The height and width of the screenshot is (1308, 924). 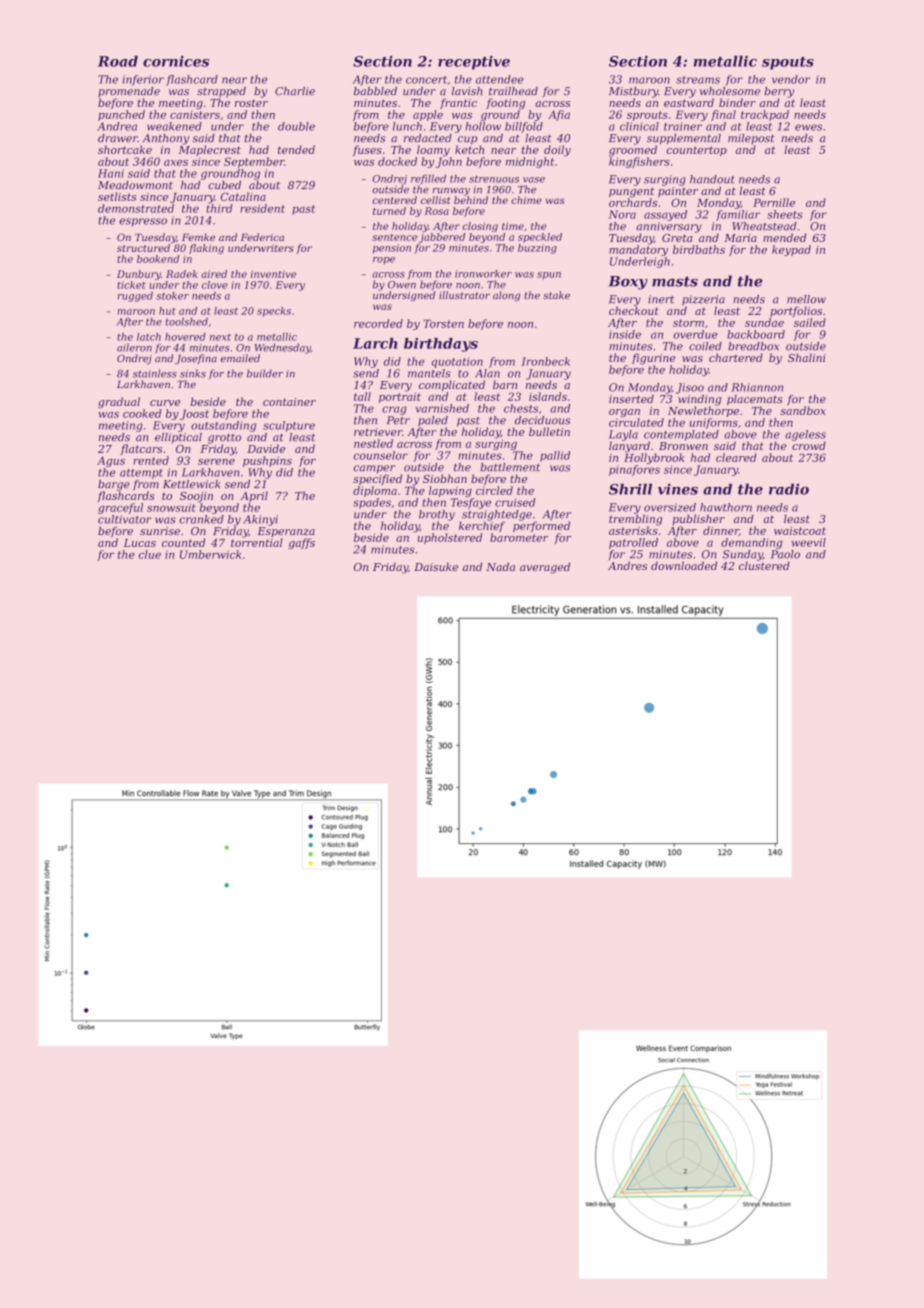 I want to click on streams, so click(x=698, y=80).
